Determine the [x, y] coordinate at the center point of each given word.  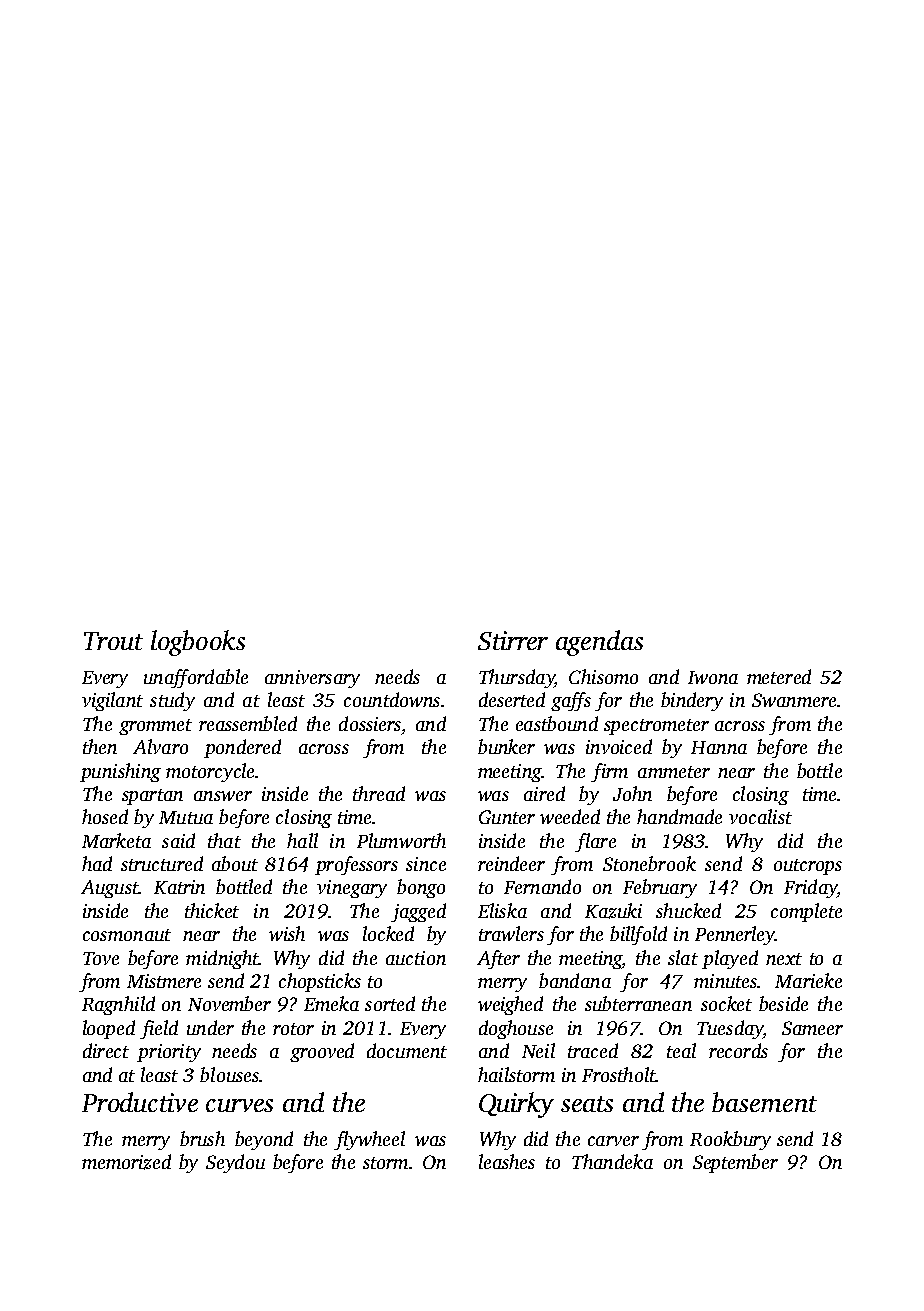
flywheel [369, 1140]
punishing [120, 772]
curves [239, 1105]
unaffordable [196, 678]
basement [764, 1102]
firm [609, 772]
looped [109, 1029]
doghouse [516, 1029]
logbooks [198, 643]
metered [779, 676]
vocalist [760, 816]
